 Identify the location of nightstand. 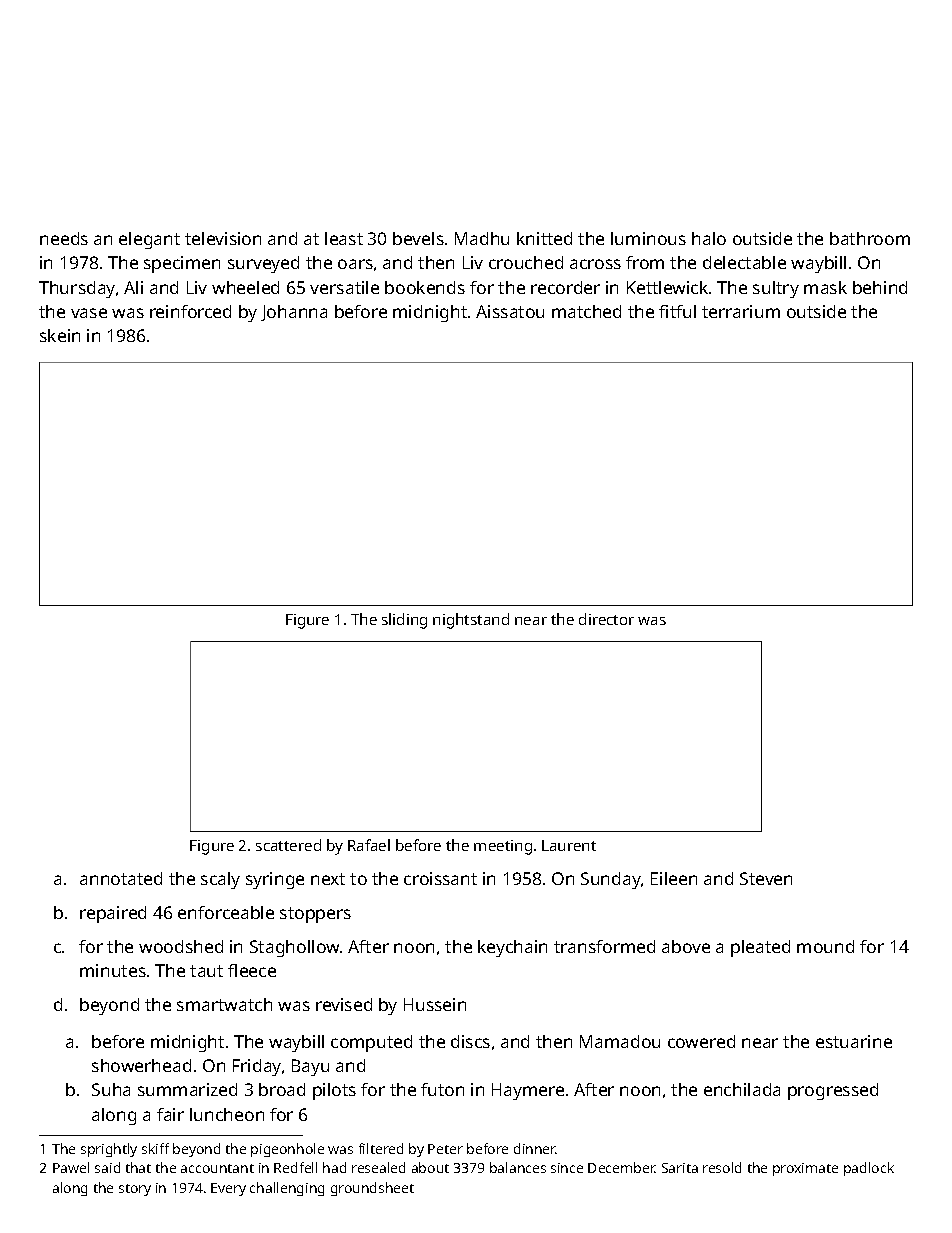
(471, 621).
